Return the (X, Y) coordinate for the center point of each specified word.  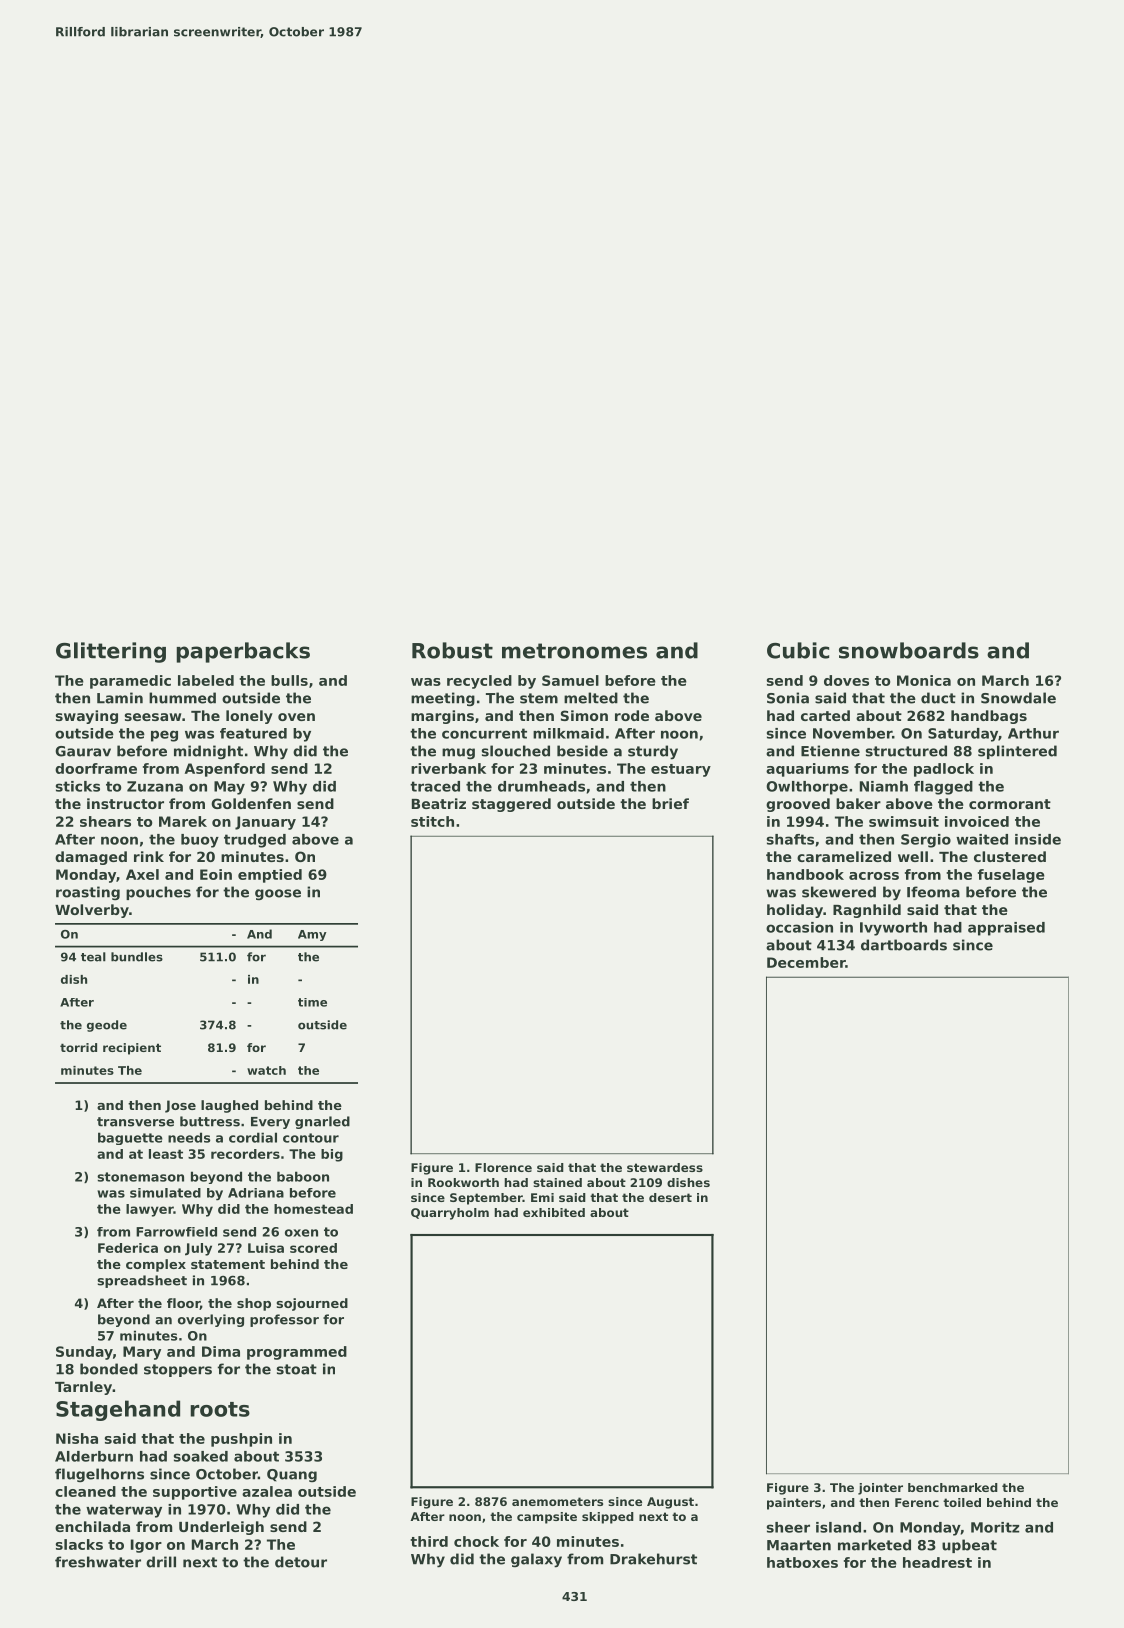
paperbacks (243, 652)
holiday (795, 911)
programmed (297, 1353)
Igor (146, 1546)
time (312, 1002)
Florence (503, 1167)
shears (105, 821)
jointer (880, 1489)
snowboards (909, 650)
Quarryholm (450, 1214)
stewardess (665, 1167)
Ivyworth (893, 929)
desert (670, 1197)
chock (476, 1541)
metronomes (574, 651)
